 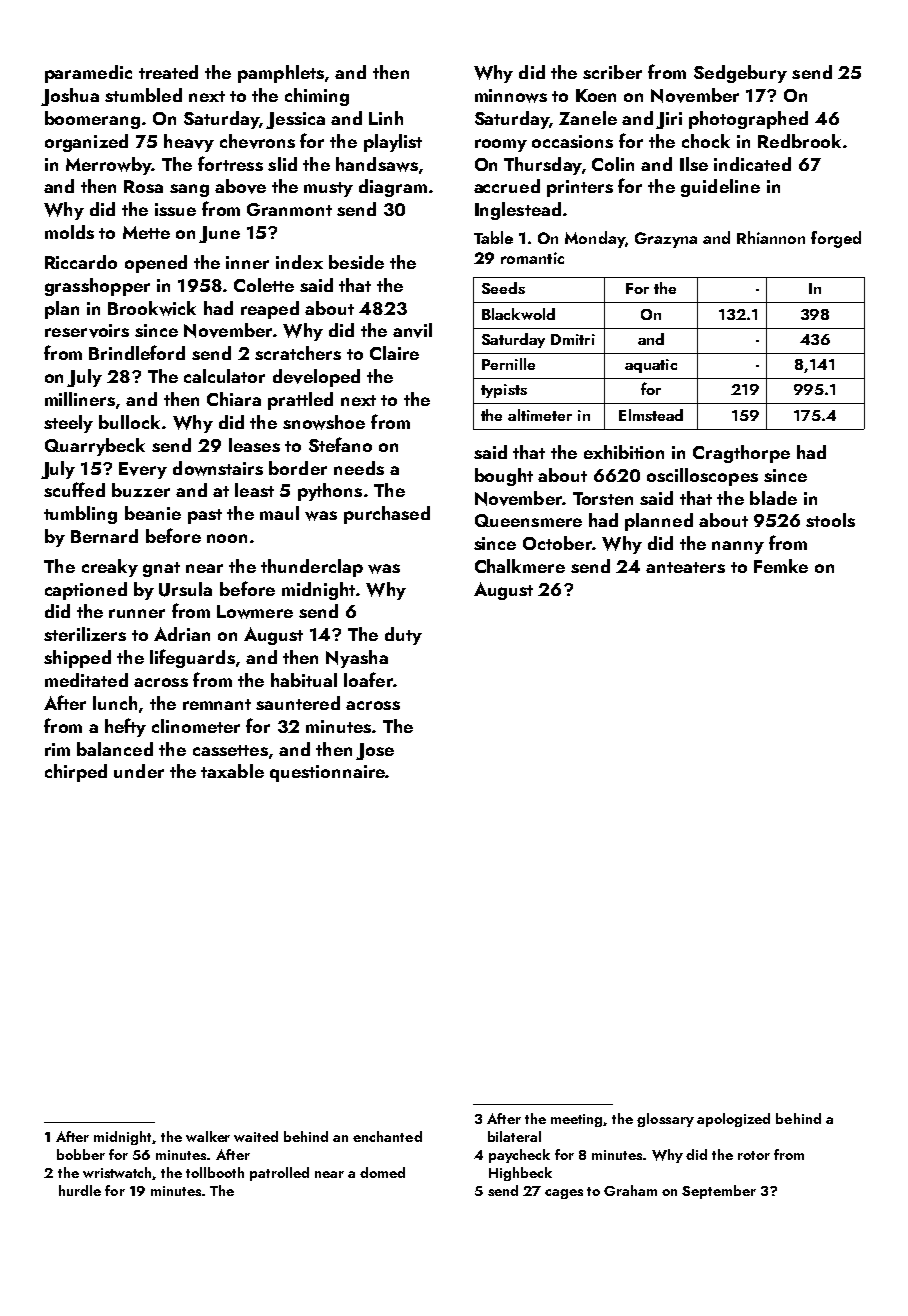 I want to click on walker, so click(x=208, y=1136).
